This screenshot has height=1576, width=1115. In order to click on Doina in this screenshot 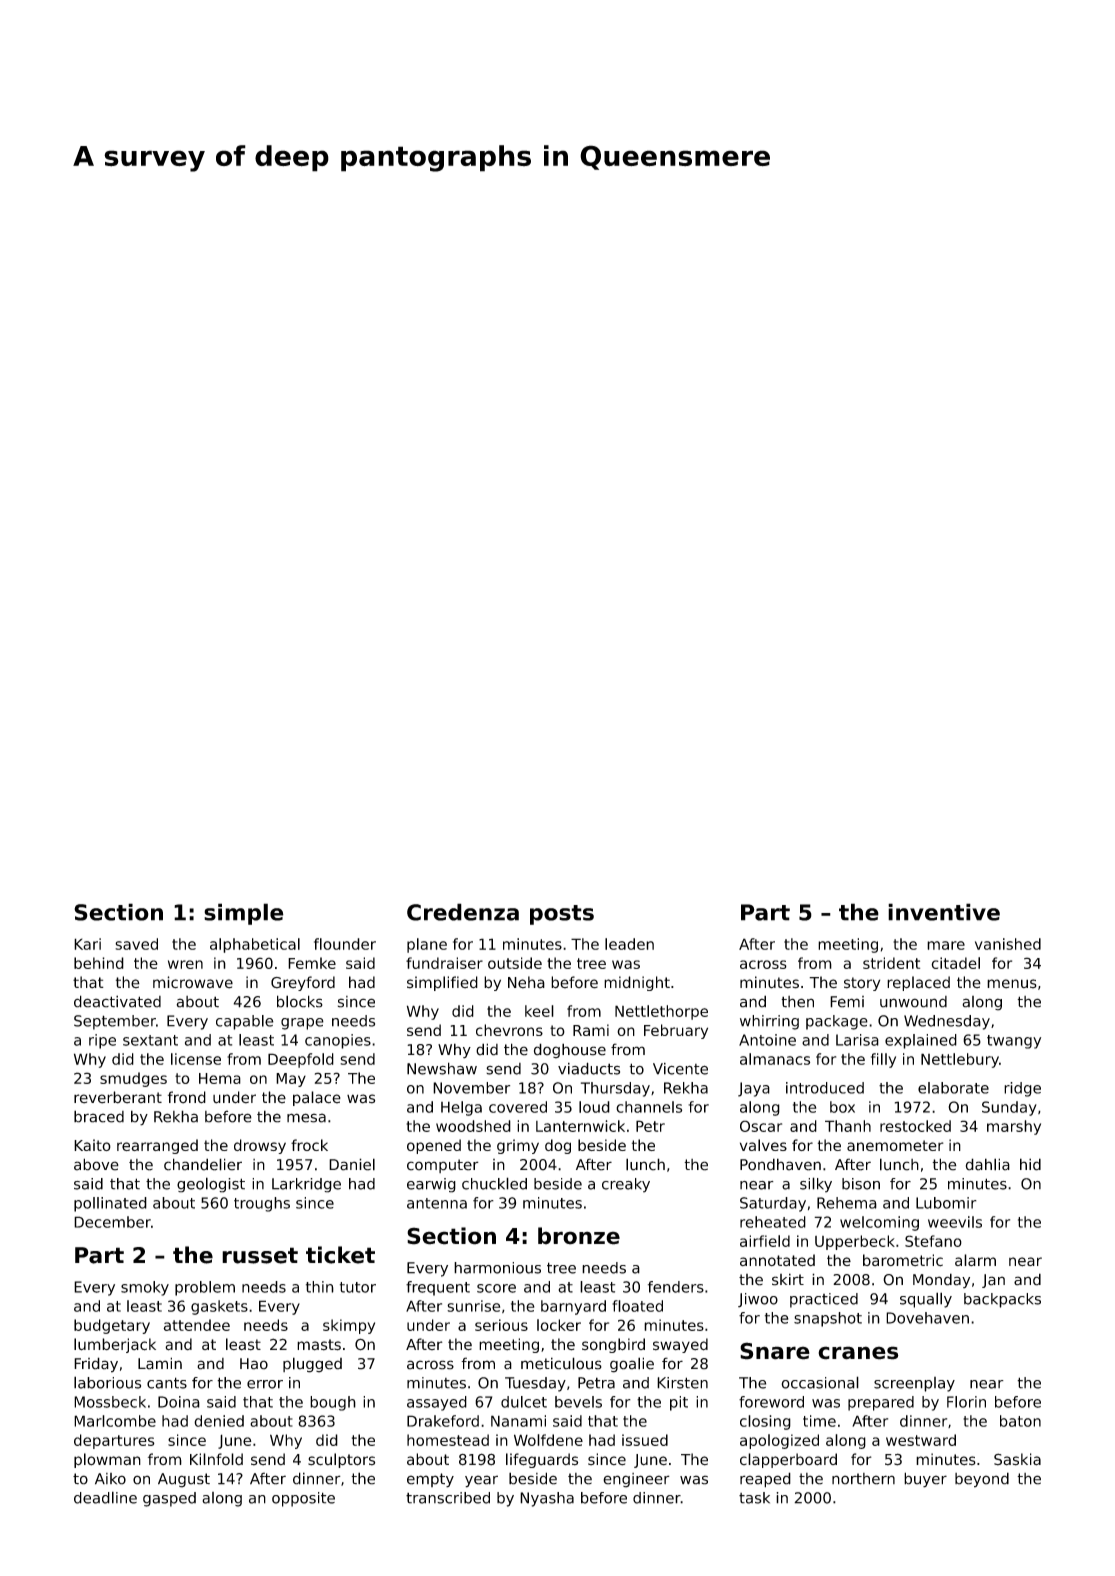, I will do `click(179, 1402)`.
